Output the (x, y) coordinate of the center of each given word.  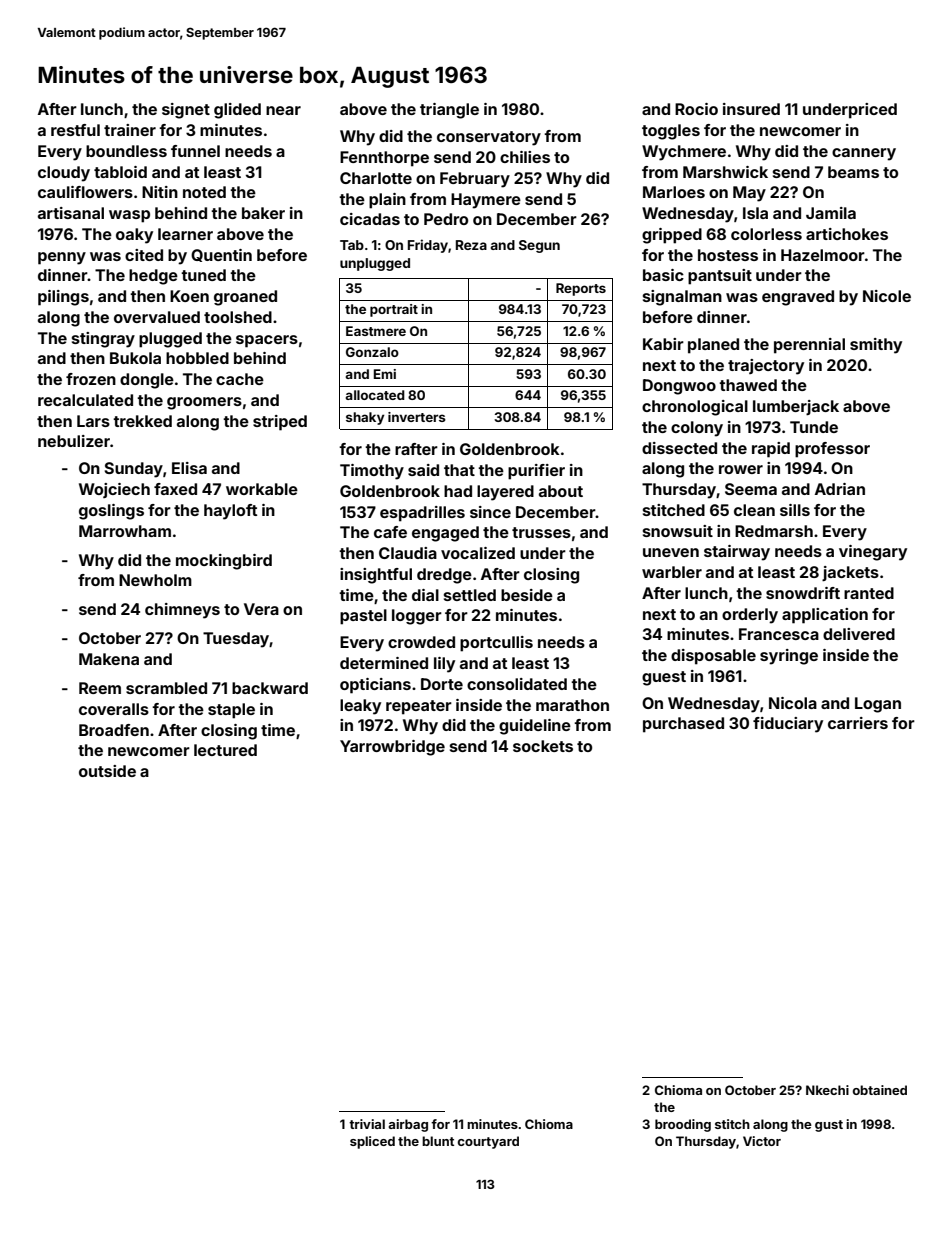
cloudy (64, 174)
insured (751, 109)
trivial (367, 1124)
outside (107, 771)
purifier (536, 472)
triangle (449, 111)
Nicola (793, 703)
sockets (543, 746)
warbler (672, 572)
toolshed (238, 317)
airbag (408, 1125)
